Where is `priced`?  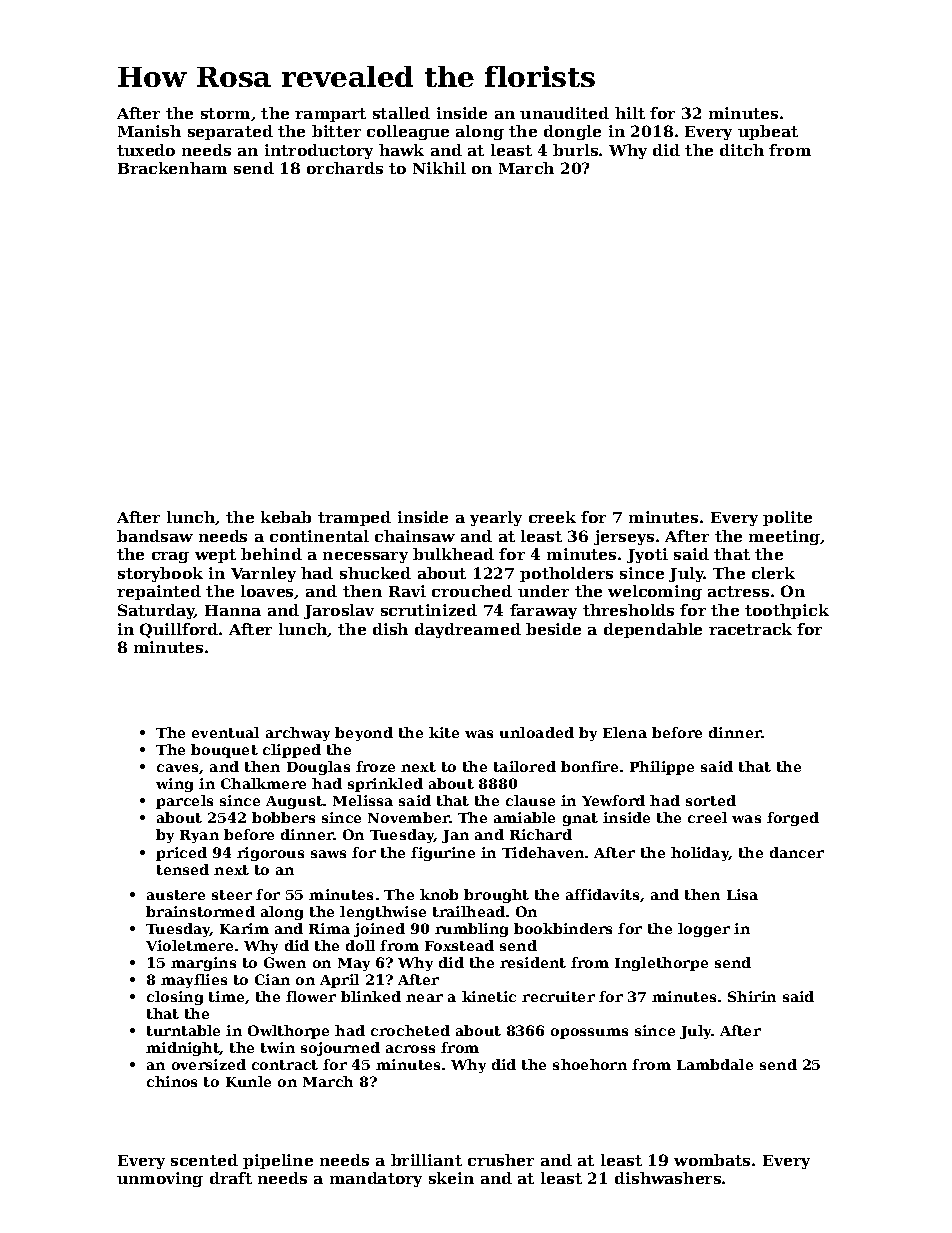
priced is located at coordinates (181, 854).
